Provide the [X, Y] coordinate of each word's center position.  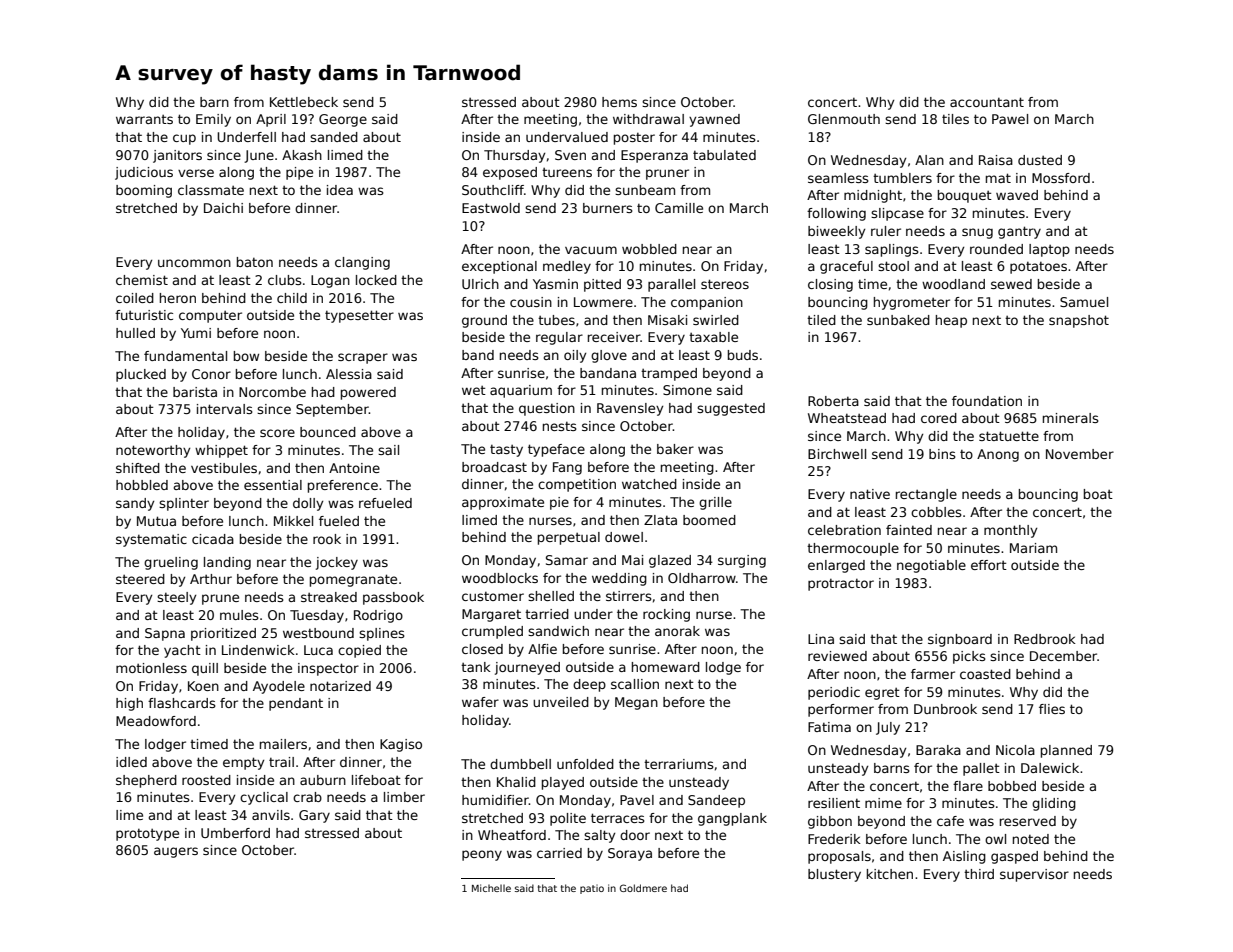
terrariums [679, 764]
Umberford [235, 833]
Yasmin [555, 284]
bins [942, 454]
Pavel [637, 800]
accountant [987, 102]
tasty [506, 451]
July [888, 728]
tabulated [724, 155]
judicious [144, 173]
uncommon [194, 263]
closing [830, 285]
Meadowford [156, 721]
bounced [328, 432]
